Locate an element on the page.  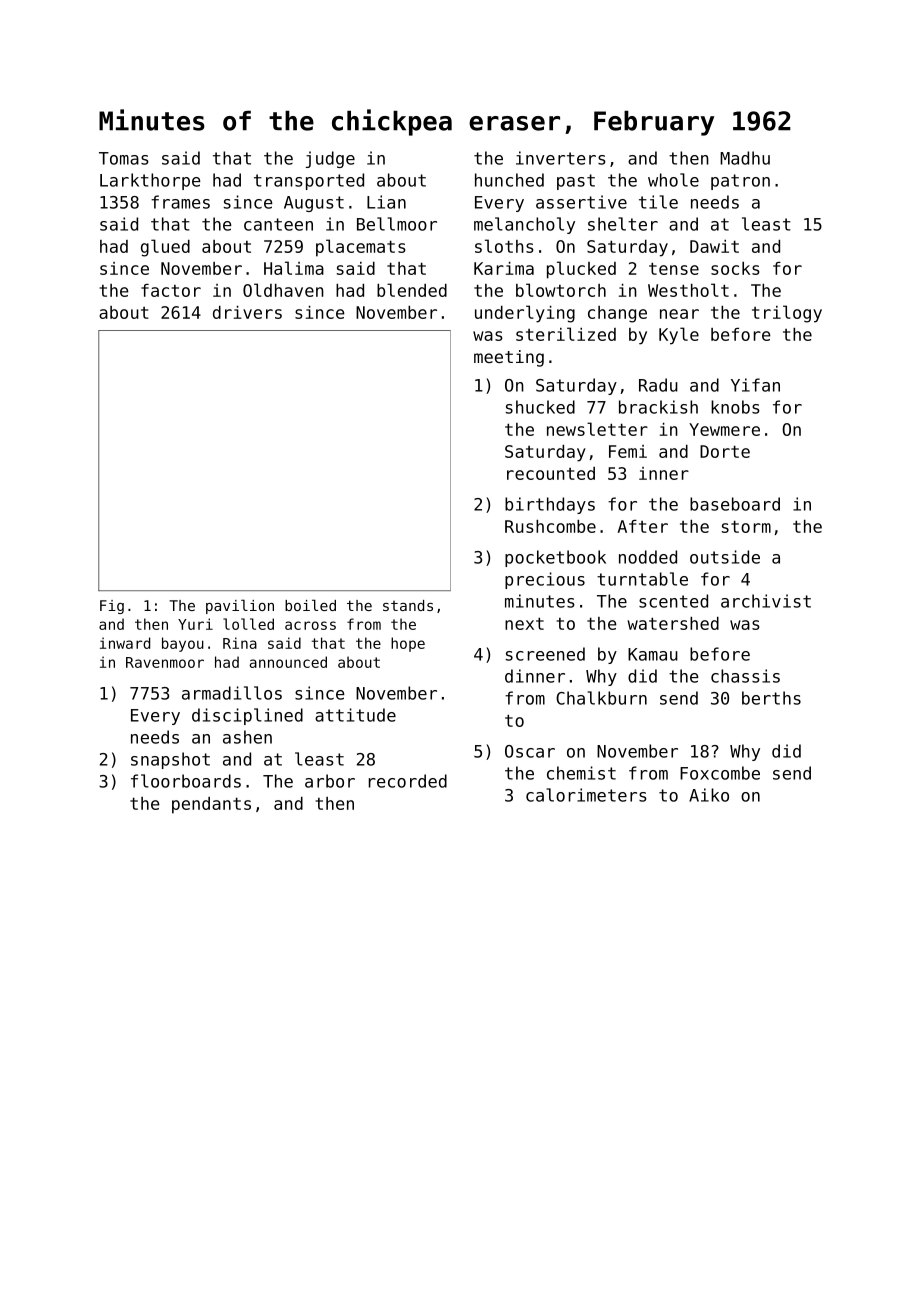
Yifan is located at coordinates (755, 385).
